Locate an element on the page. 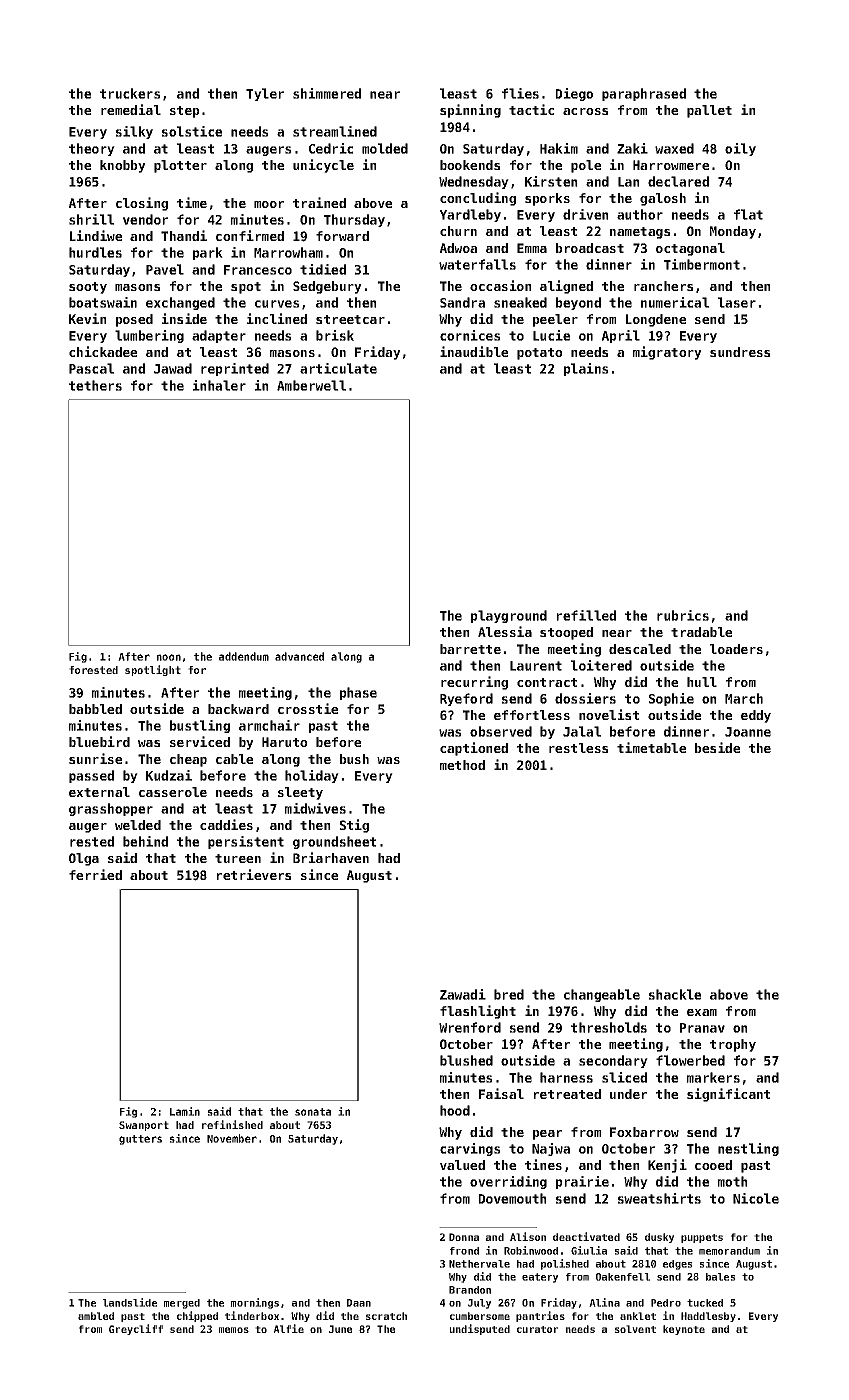 This image has height=1400, width=849. Zawadi is located at coordinates (463, 994).
